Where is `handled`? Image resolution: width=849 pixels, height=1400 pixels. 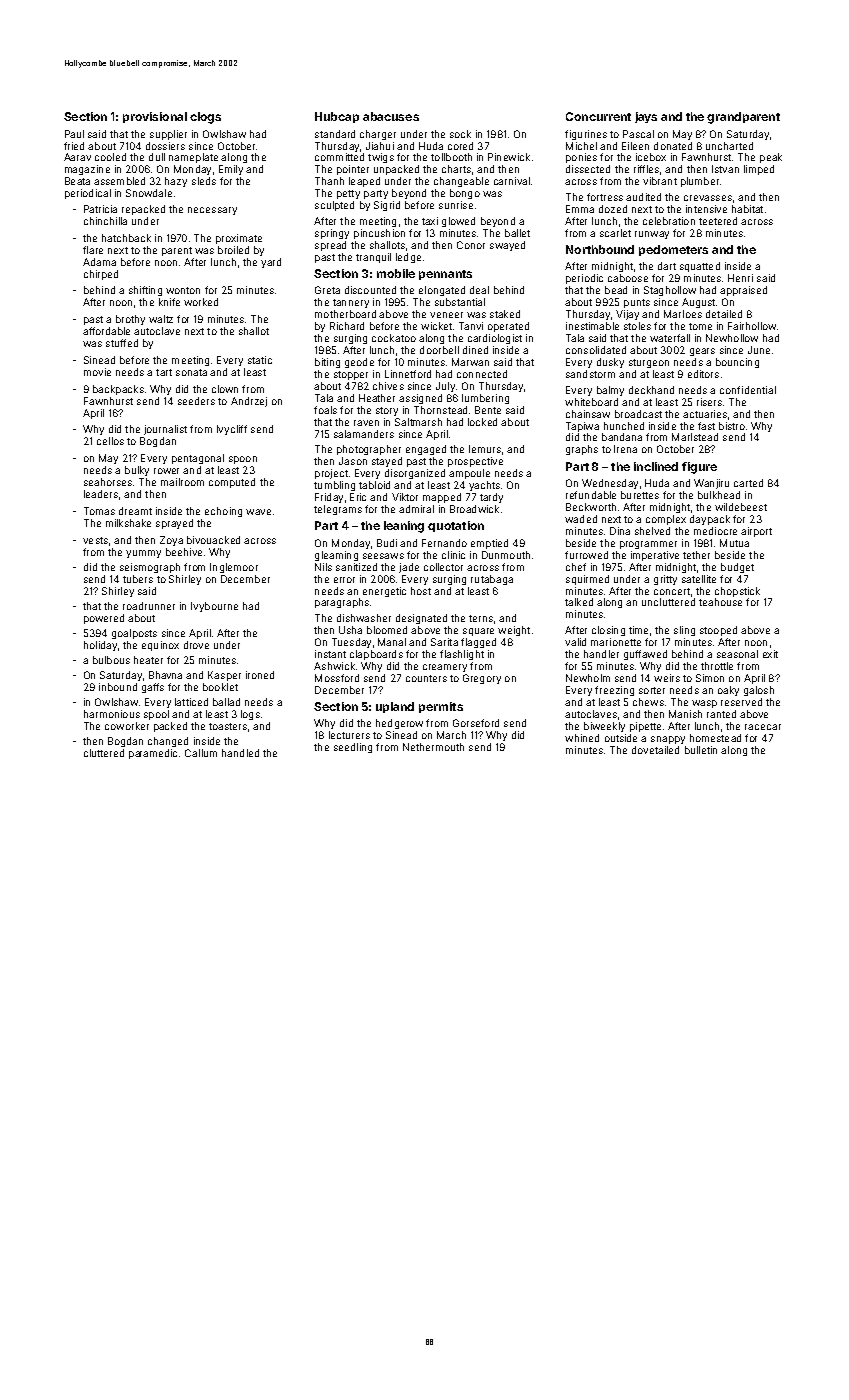
handled is located at coordinates (240, 753).
